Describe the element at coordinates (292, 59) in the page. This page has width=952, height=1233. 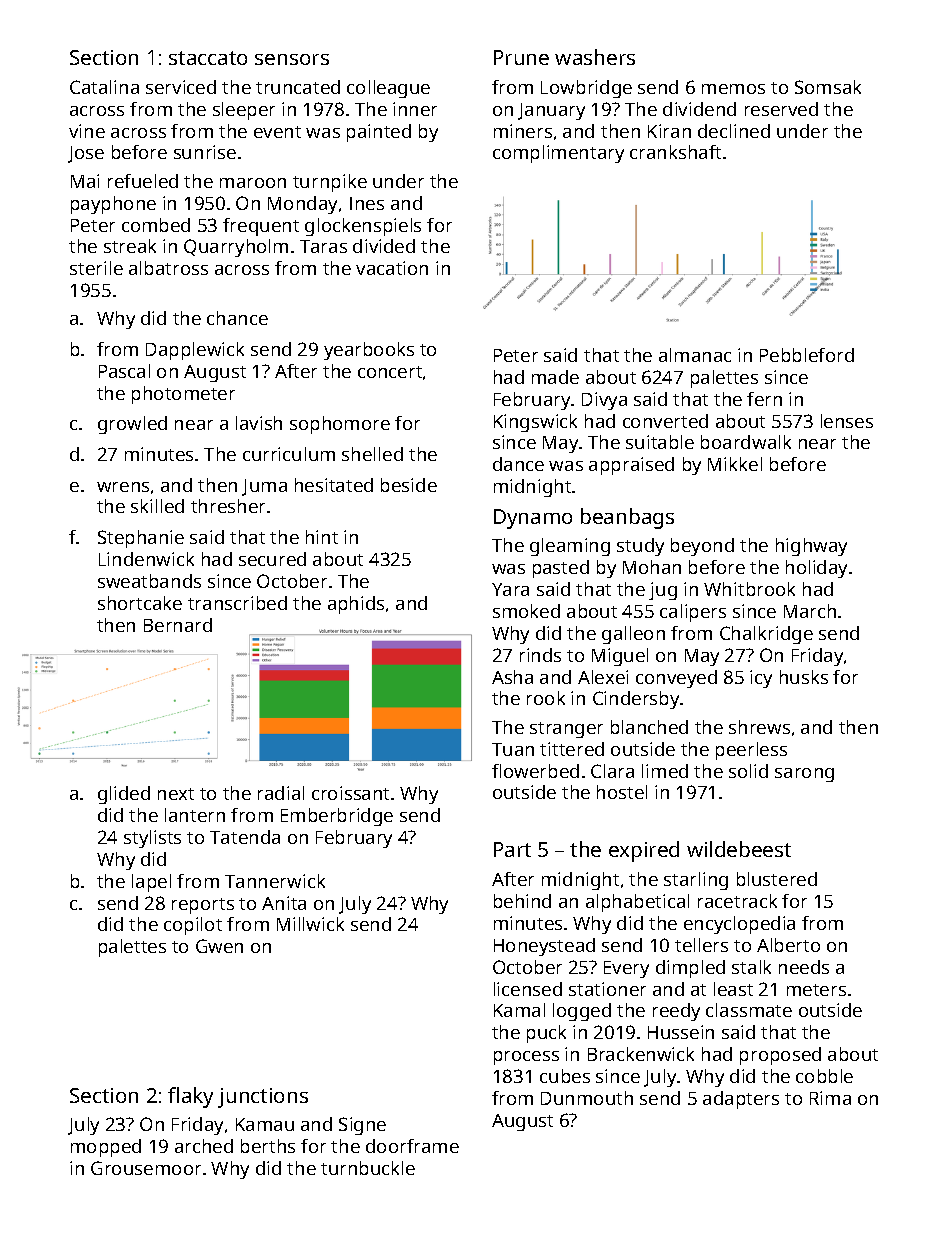
I see `sensors` at that location.
